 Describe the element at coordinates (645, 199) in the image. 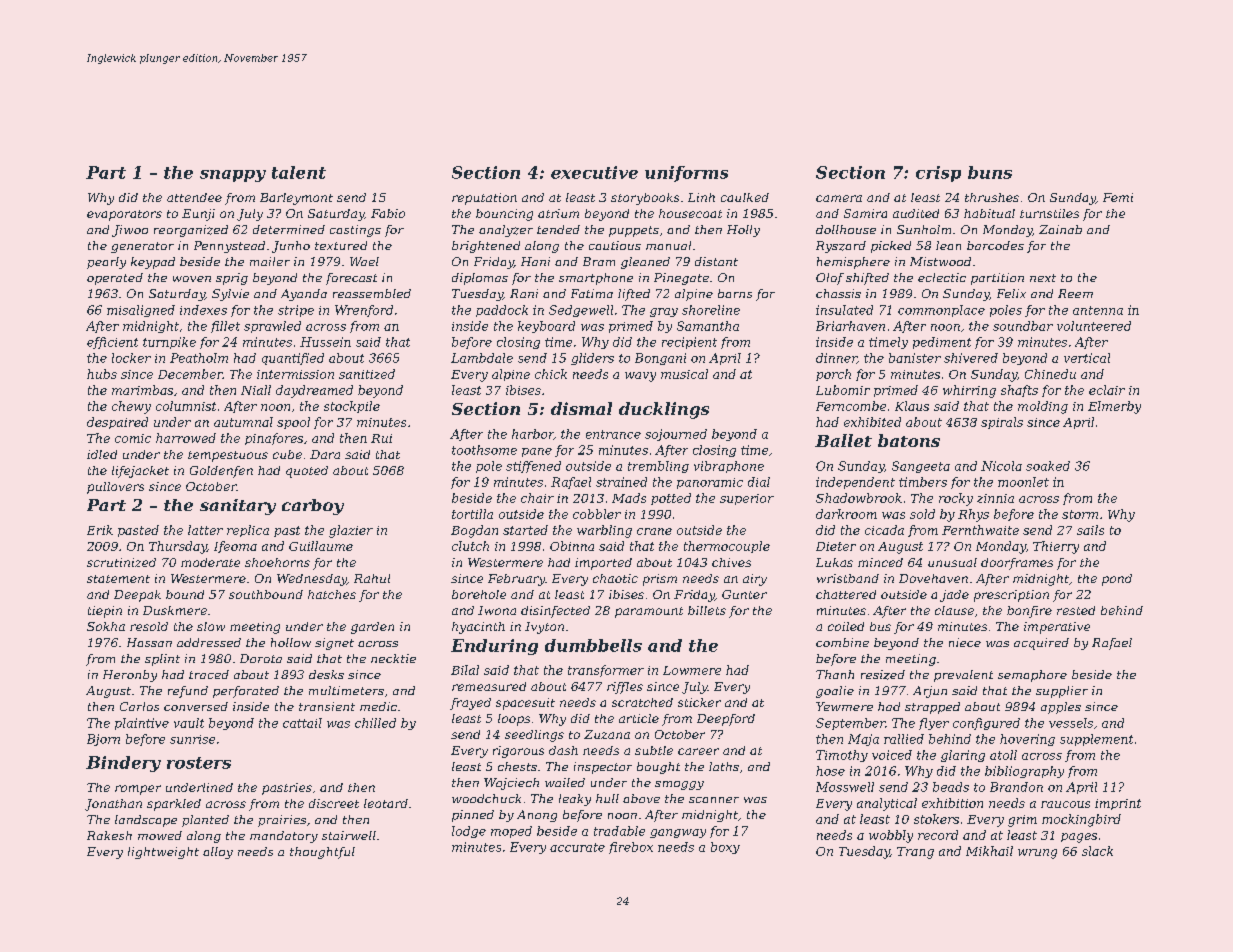

I see `storybooks` at that location.
